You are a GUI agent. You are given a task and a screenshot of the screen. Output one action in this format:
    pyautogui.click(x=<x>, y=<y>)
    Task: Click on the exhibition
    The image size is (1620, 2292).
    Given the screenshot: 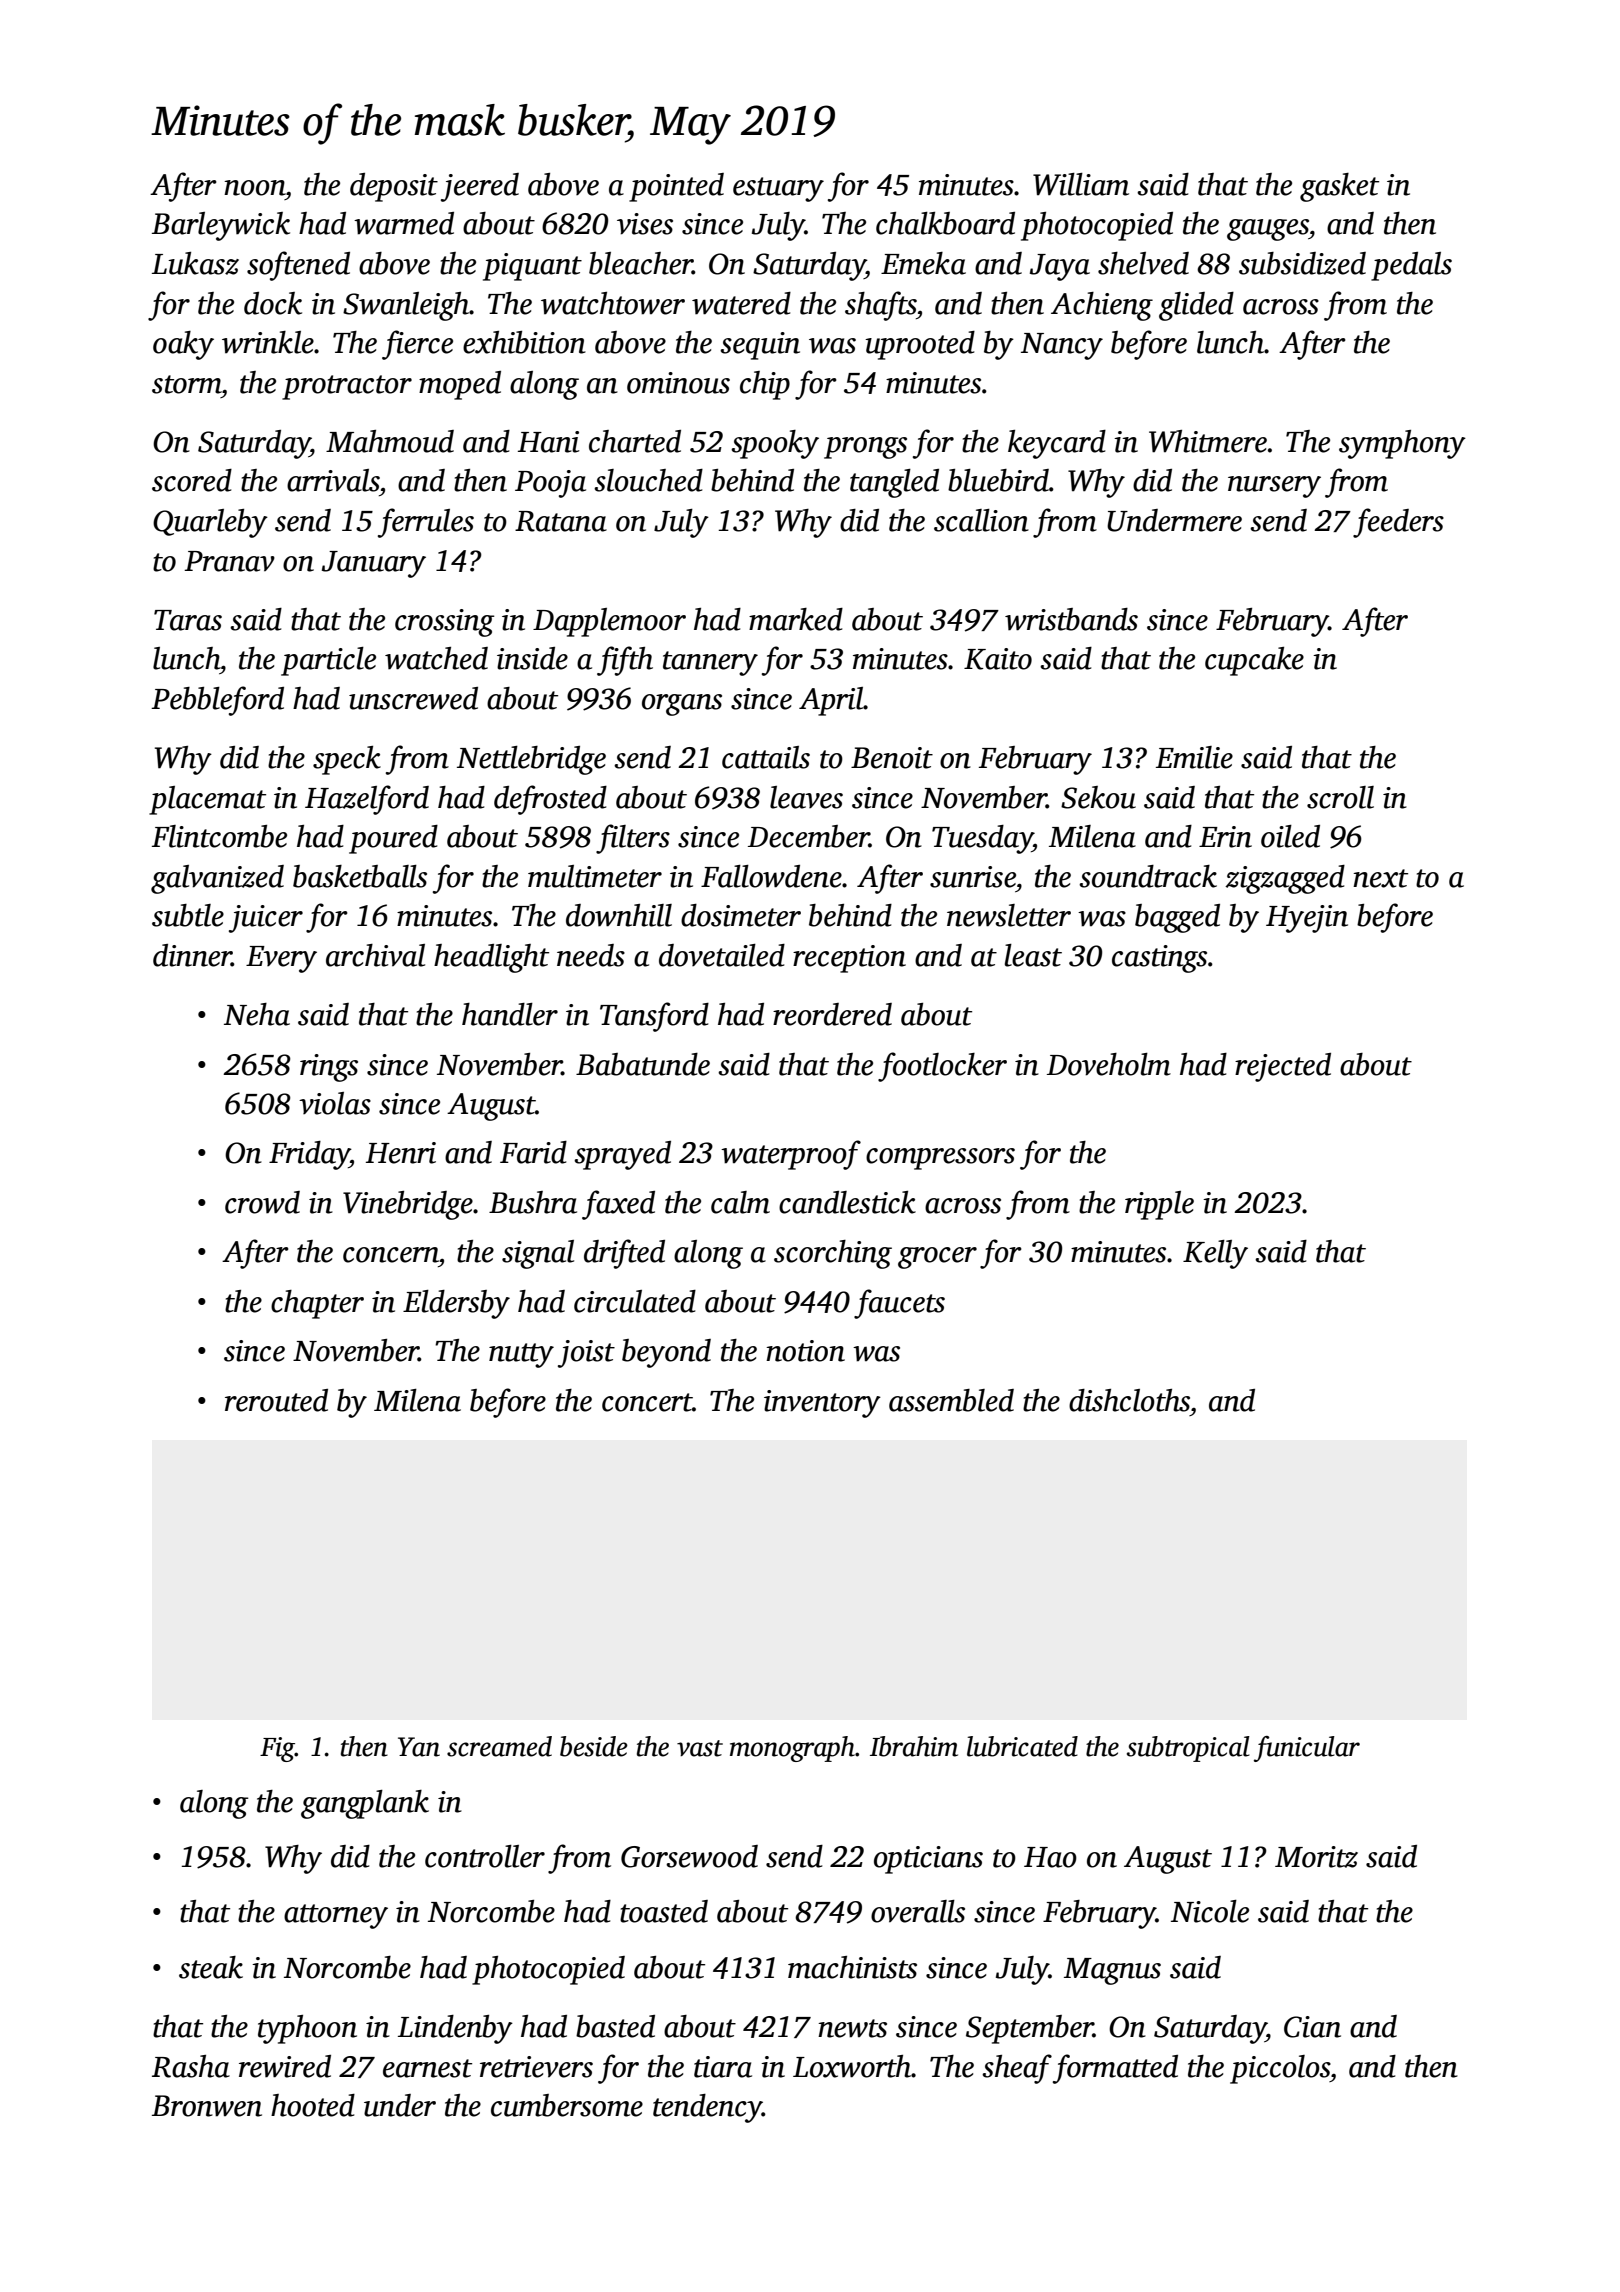 What is the action you would take?
    pyautogui.click(x=524, y=342)
